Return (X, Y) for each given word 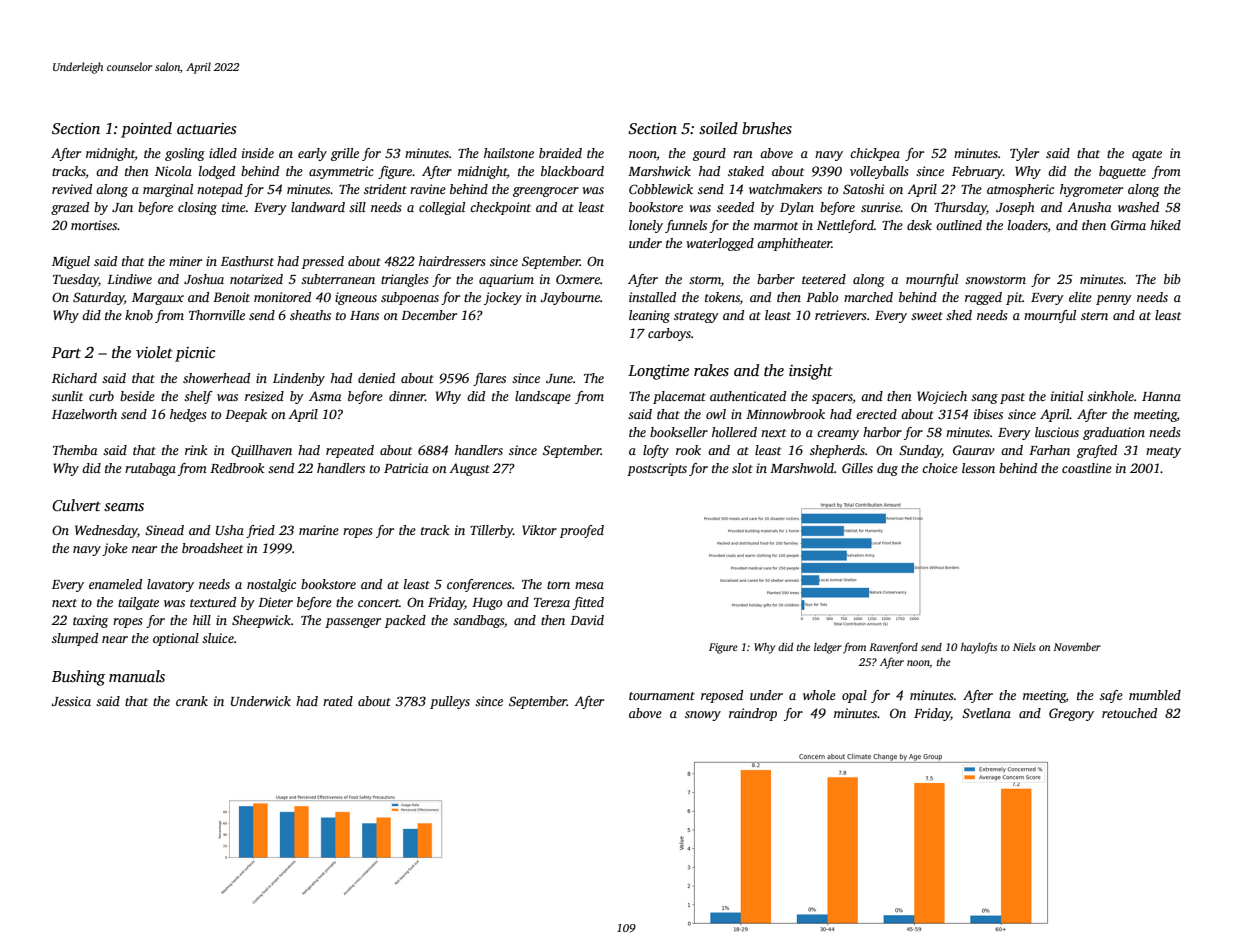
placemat (679, 397)
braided (560, 153)
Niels (1024, 647)
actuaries (206, 128)
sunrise (881, 207)
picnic (195, 354)
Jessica (71, 701)
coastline (1087, 468)
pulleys (450, 702)
